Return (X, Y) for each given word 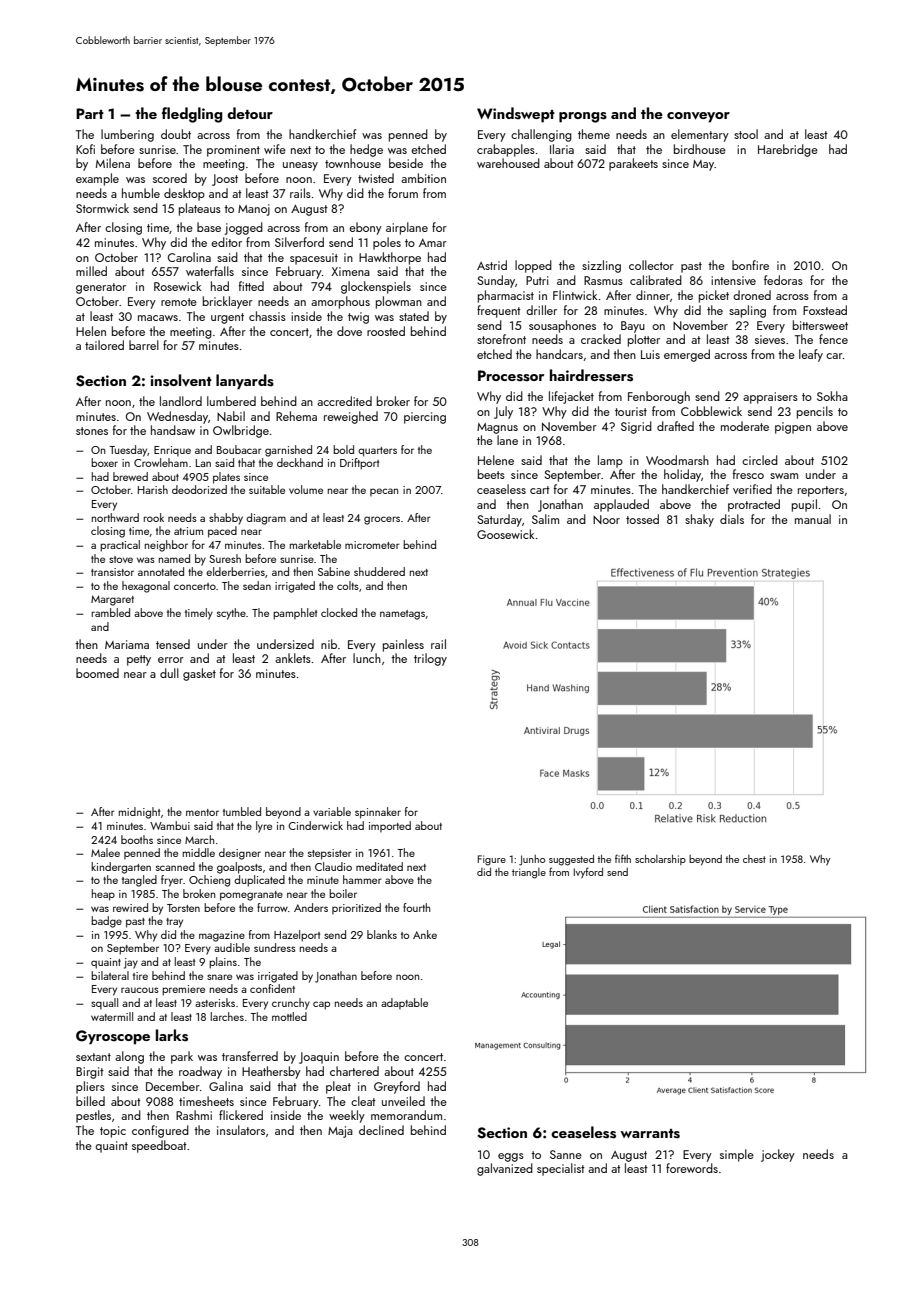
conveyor (698, 117)
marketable (315, 544)
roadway (200, 1072)
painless (403, 645)
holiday (682, 475)
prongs (583, 117)
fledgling (192, 115)
